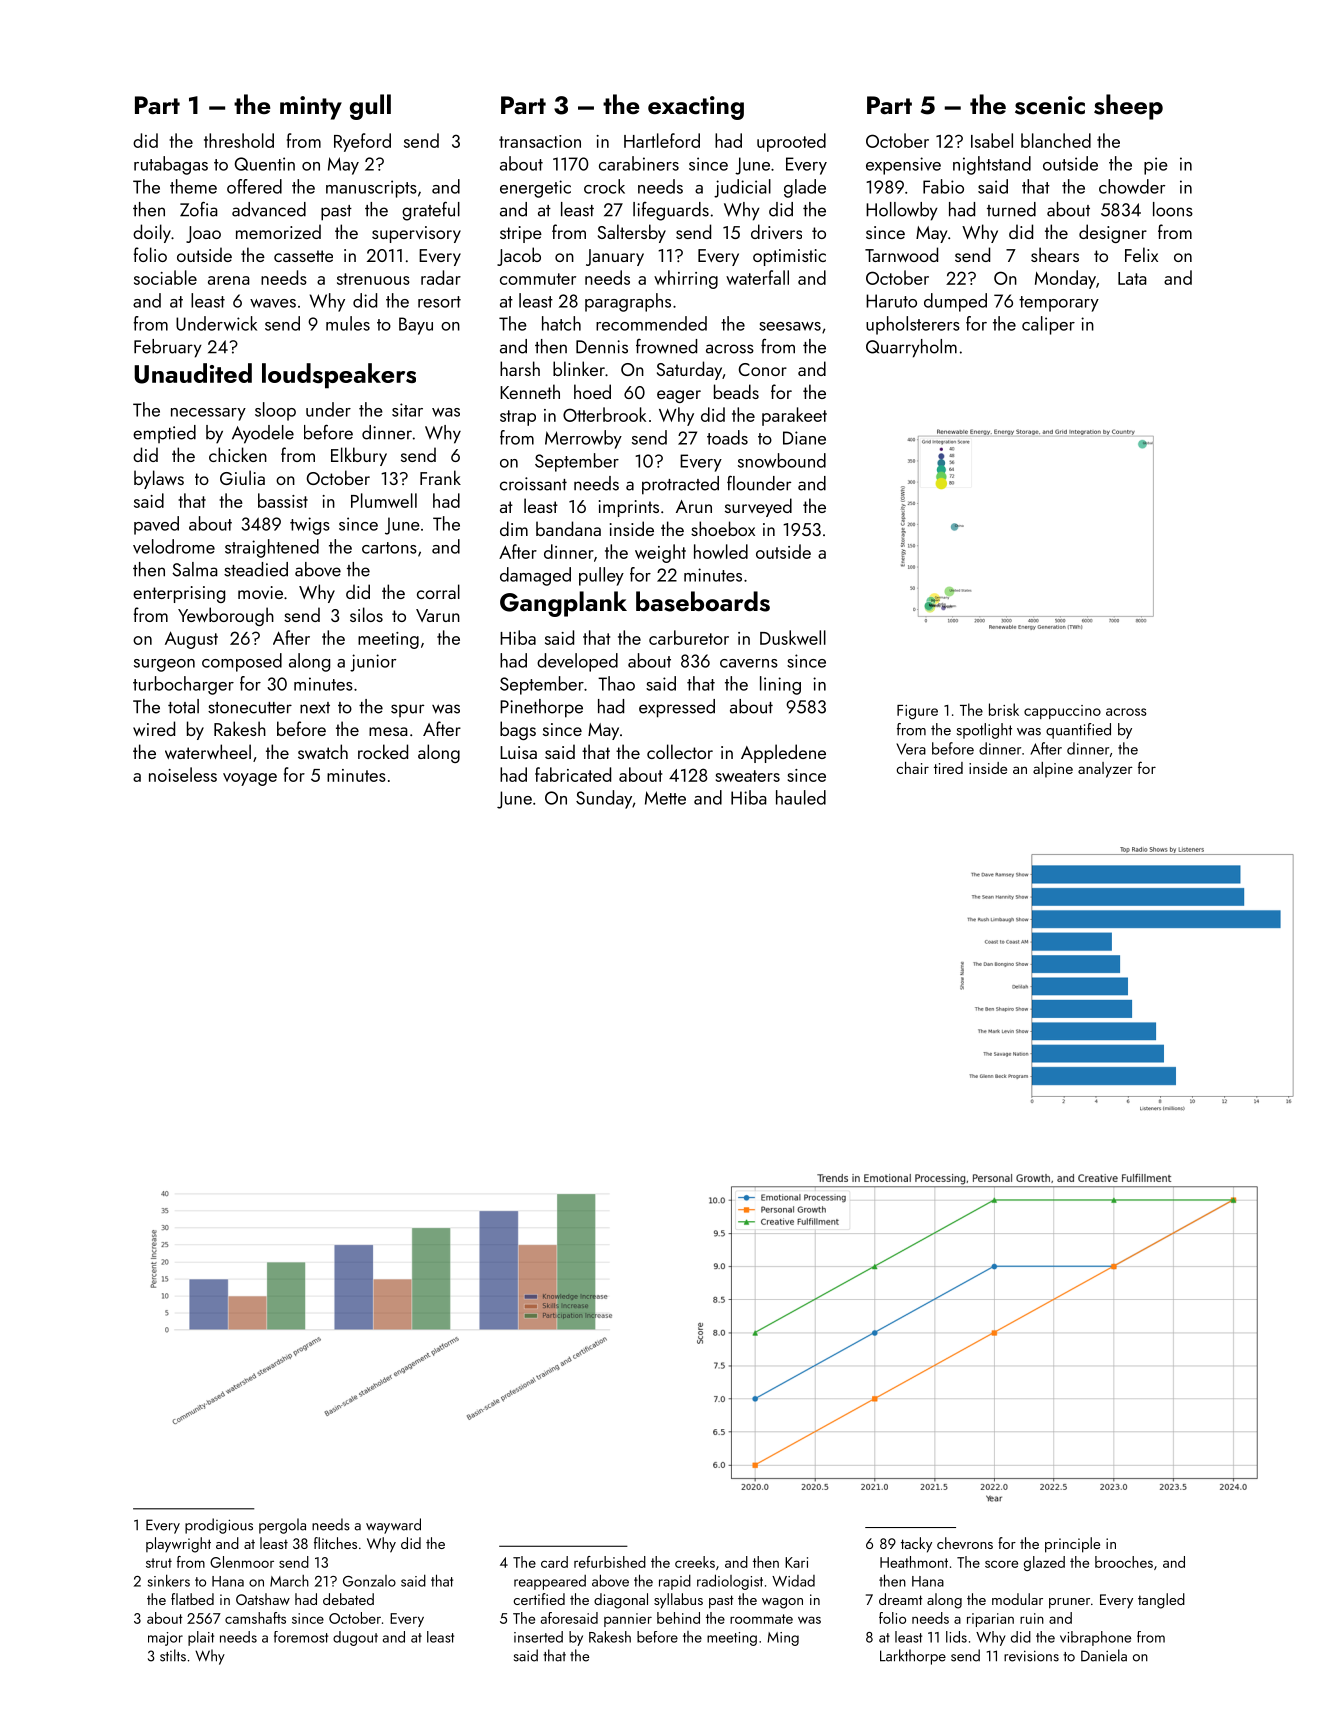 The image size is (1326, 1716). What do you see at coordinates (1105, 770) in the document?
I see `analyzer` at bounding box center [1105, 770].
